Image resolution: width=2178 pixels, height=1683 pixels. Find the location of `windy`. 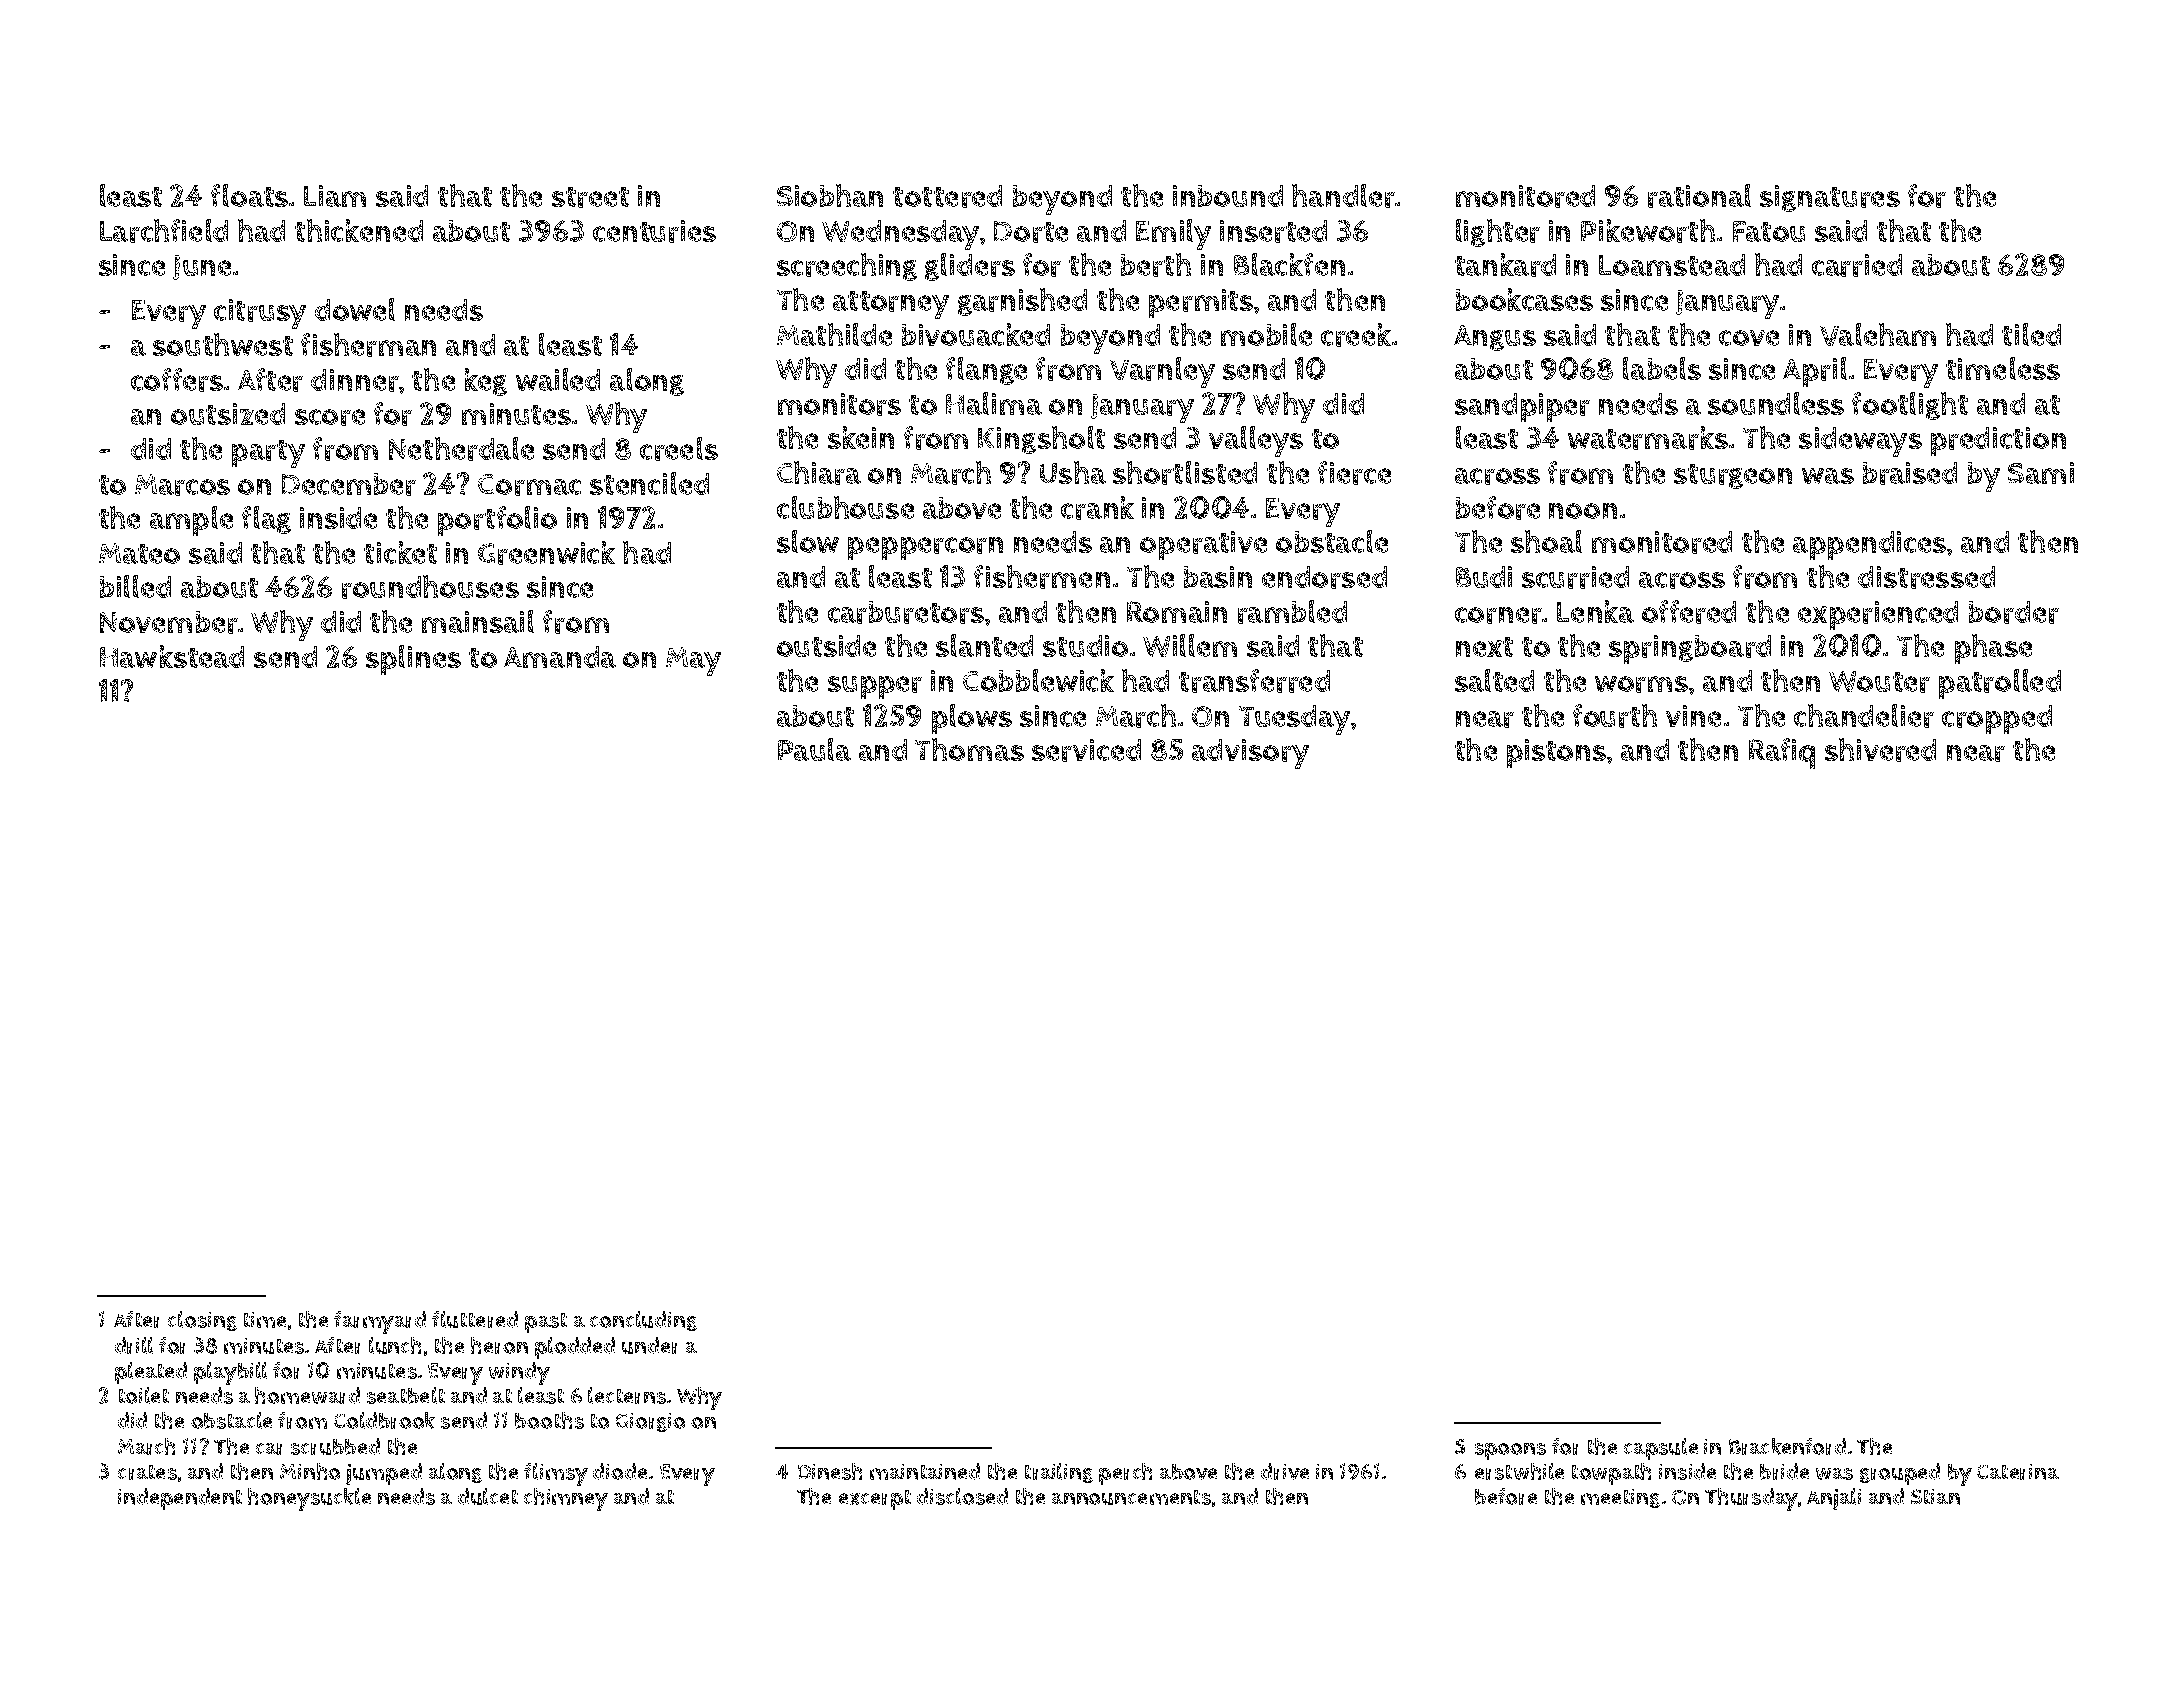

windy is located at coordinates (519, 1373).
